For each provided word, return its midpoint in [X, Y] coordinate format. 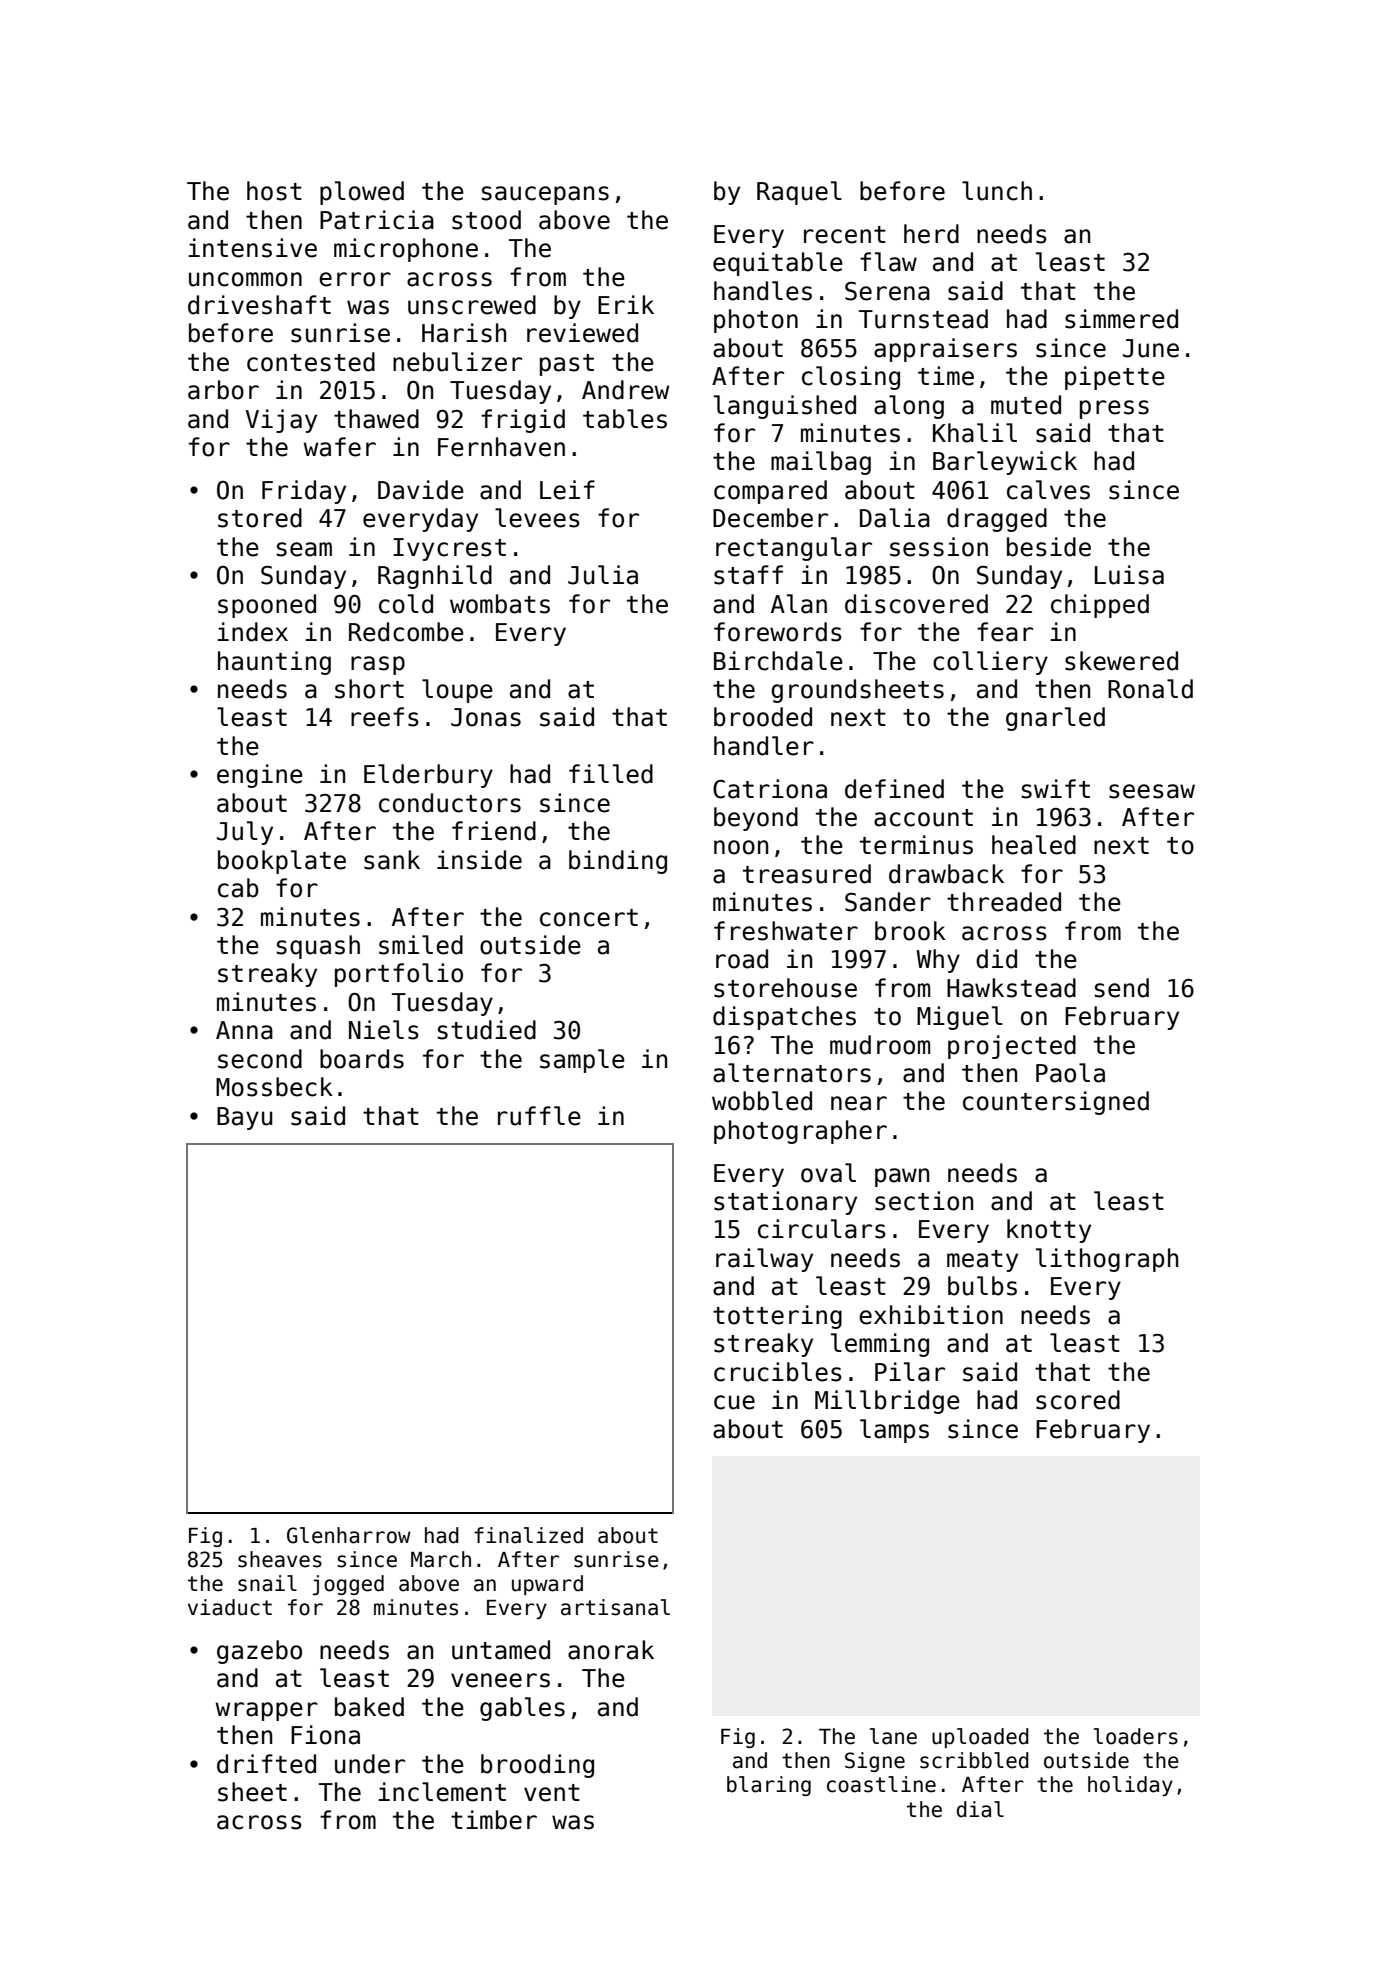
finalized [528, 1535]
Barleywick [1005, 463]
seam [304, 549]
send [1122, 988]
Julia [603, 575]
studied [487, 1030]
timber [494, 1820]
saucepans [545, 195]
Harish [464, 333]
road [742, 959]
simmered [1121, 319]
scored [1078, 1400]
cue [734, 1402]
